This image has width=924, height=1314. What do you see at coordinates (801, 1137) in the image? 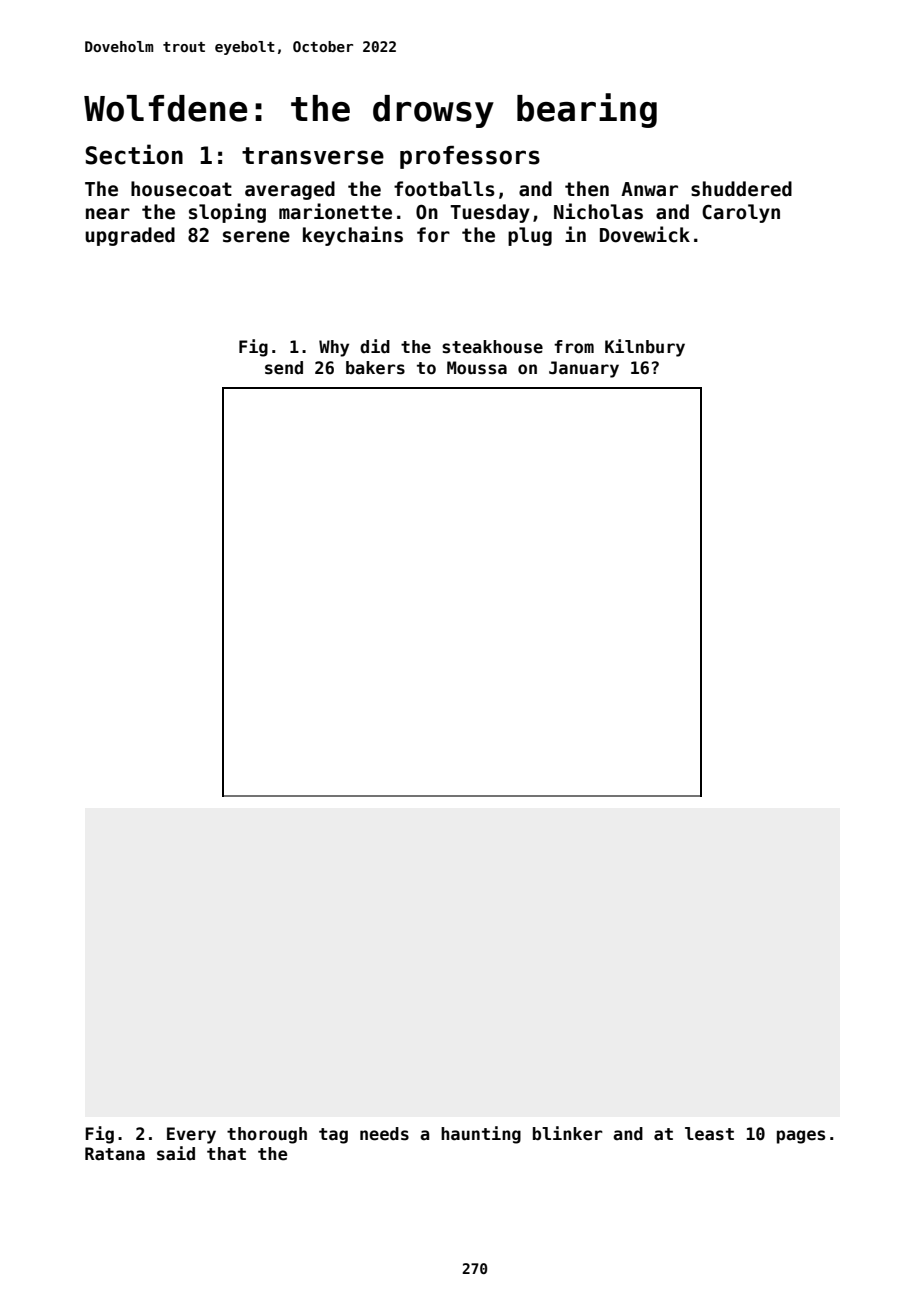
I see `pages` at bounding box center [801, 1137].
